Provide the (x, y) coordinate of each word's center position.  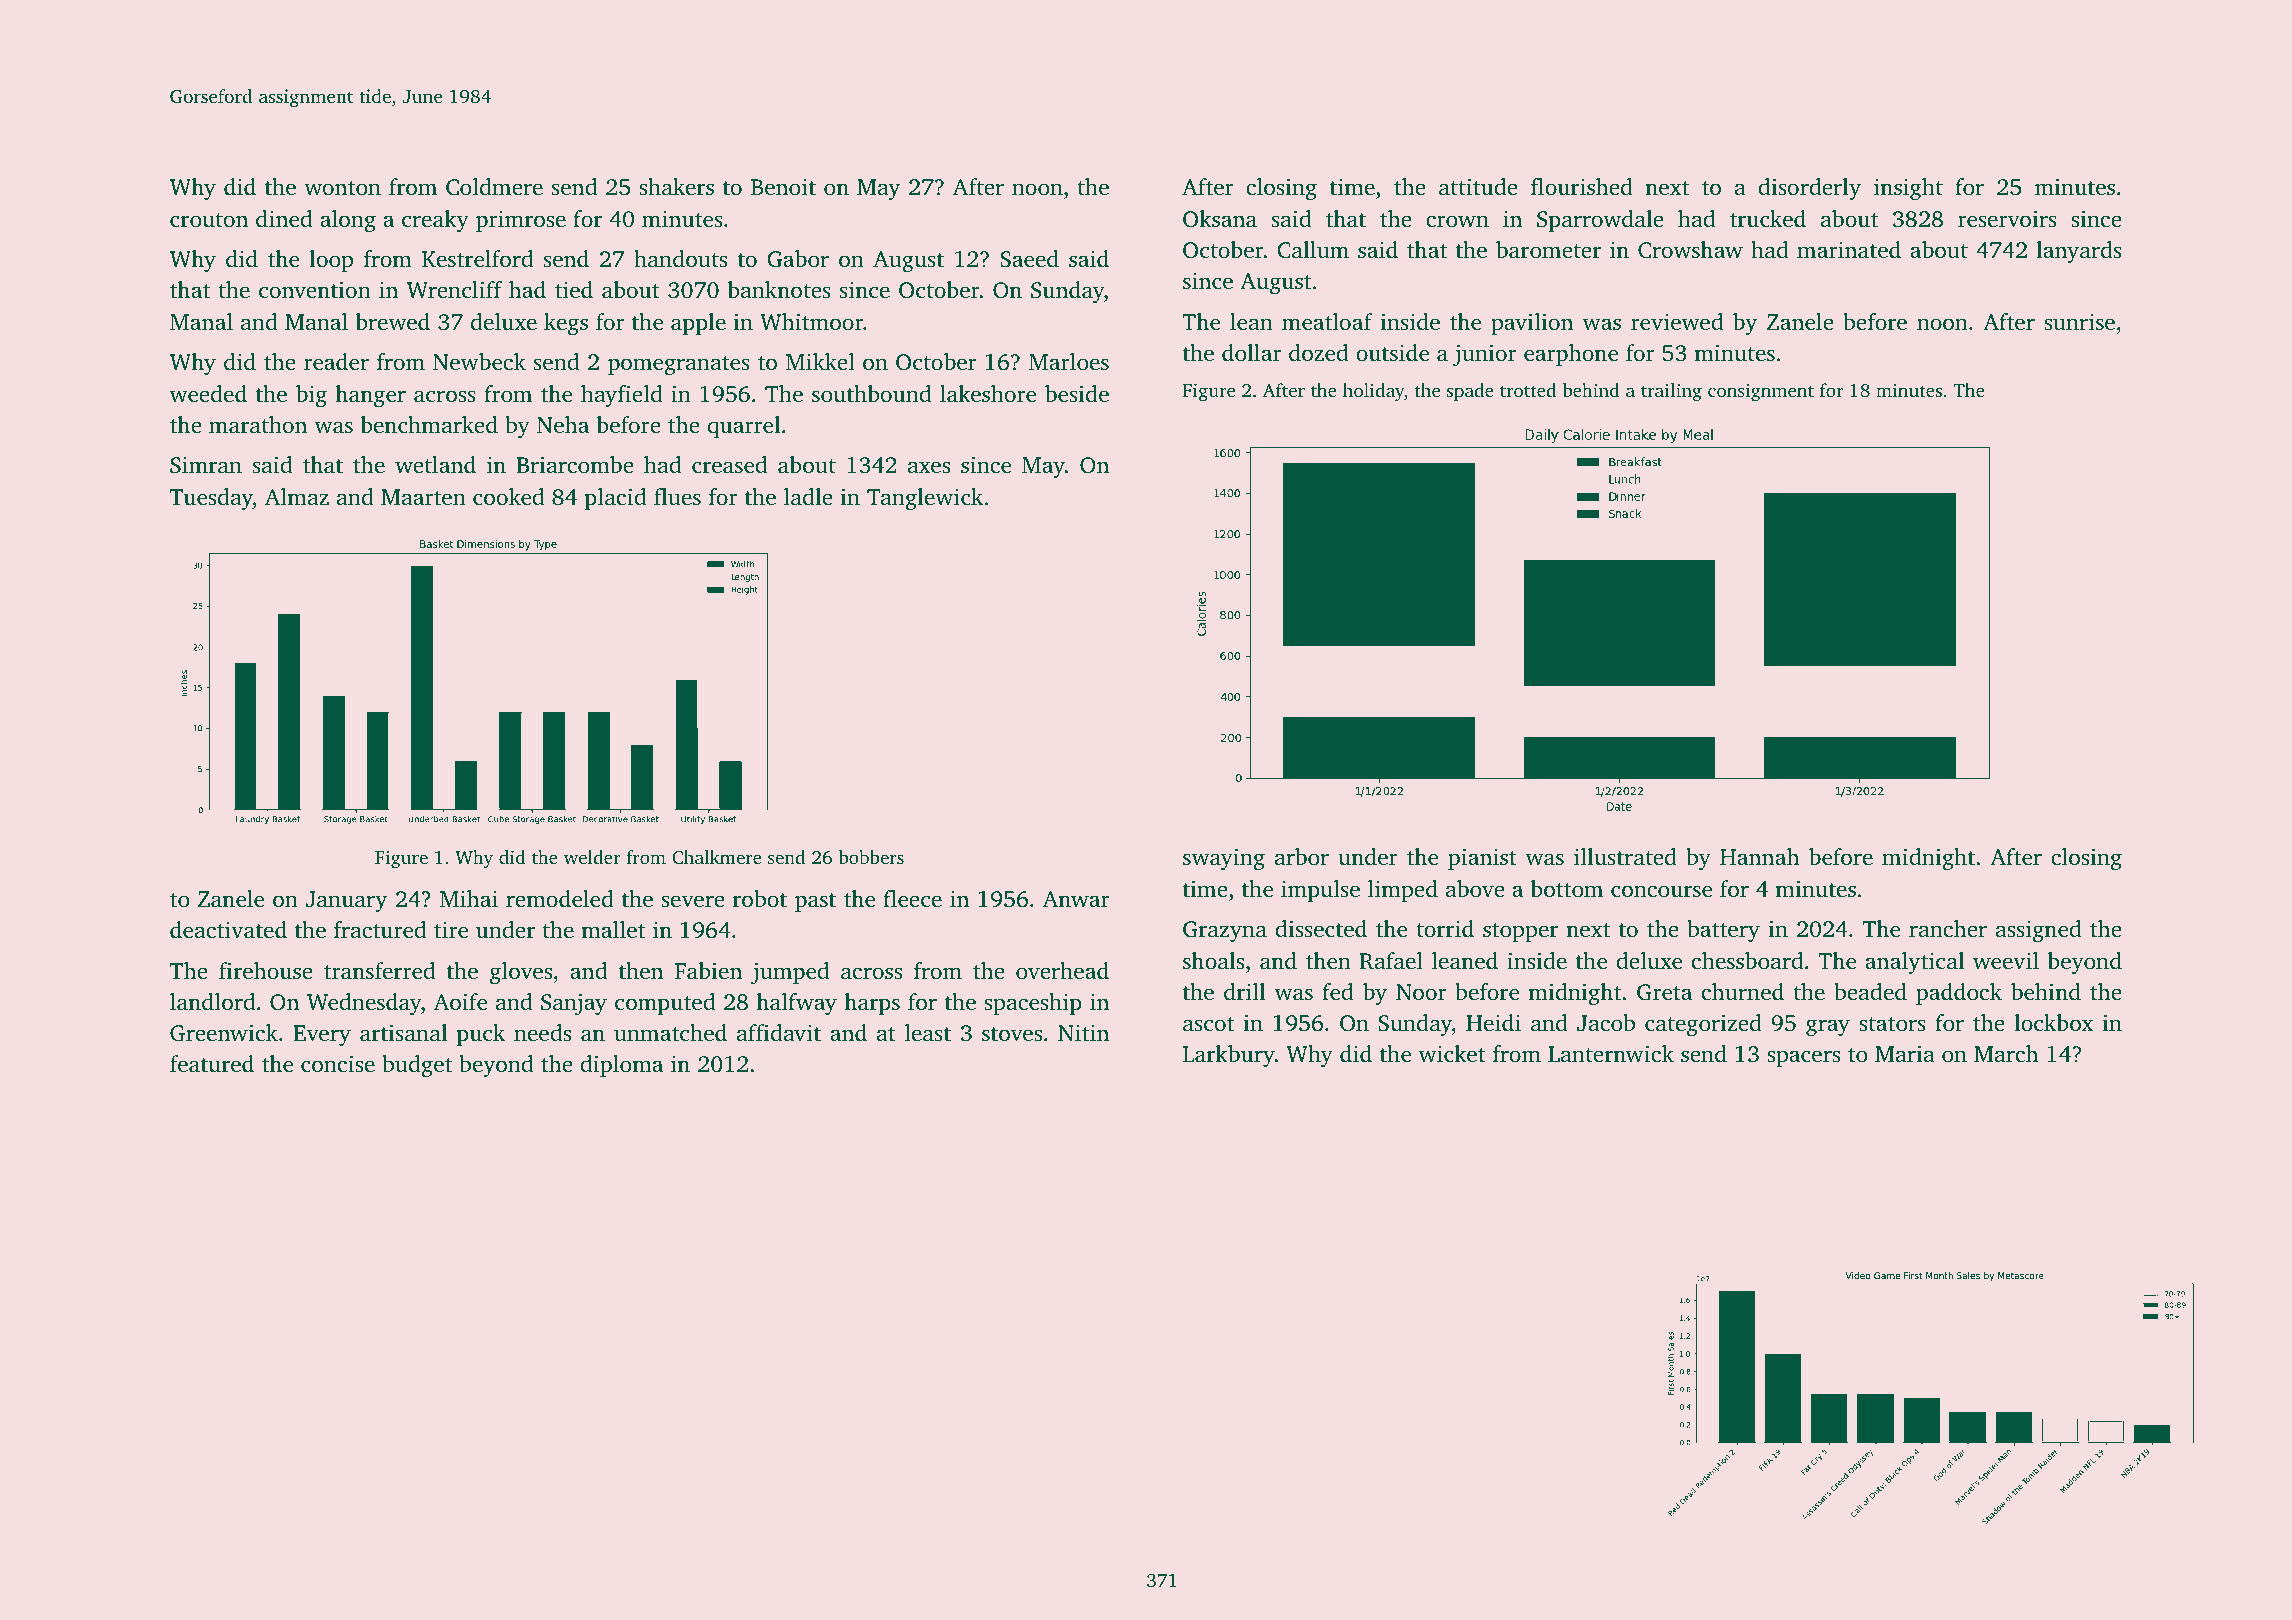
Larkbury (1229, 1056)
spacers (1803, 1058)
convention (315, 290)
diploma (621, 1066)
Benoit (783, 187)
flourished (1582, 187)
